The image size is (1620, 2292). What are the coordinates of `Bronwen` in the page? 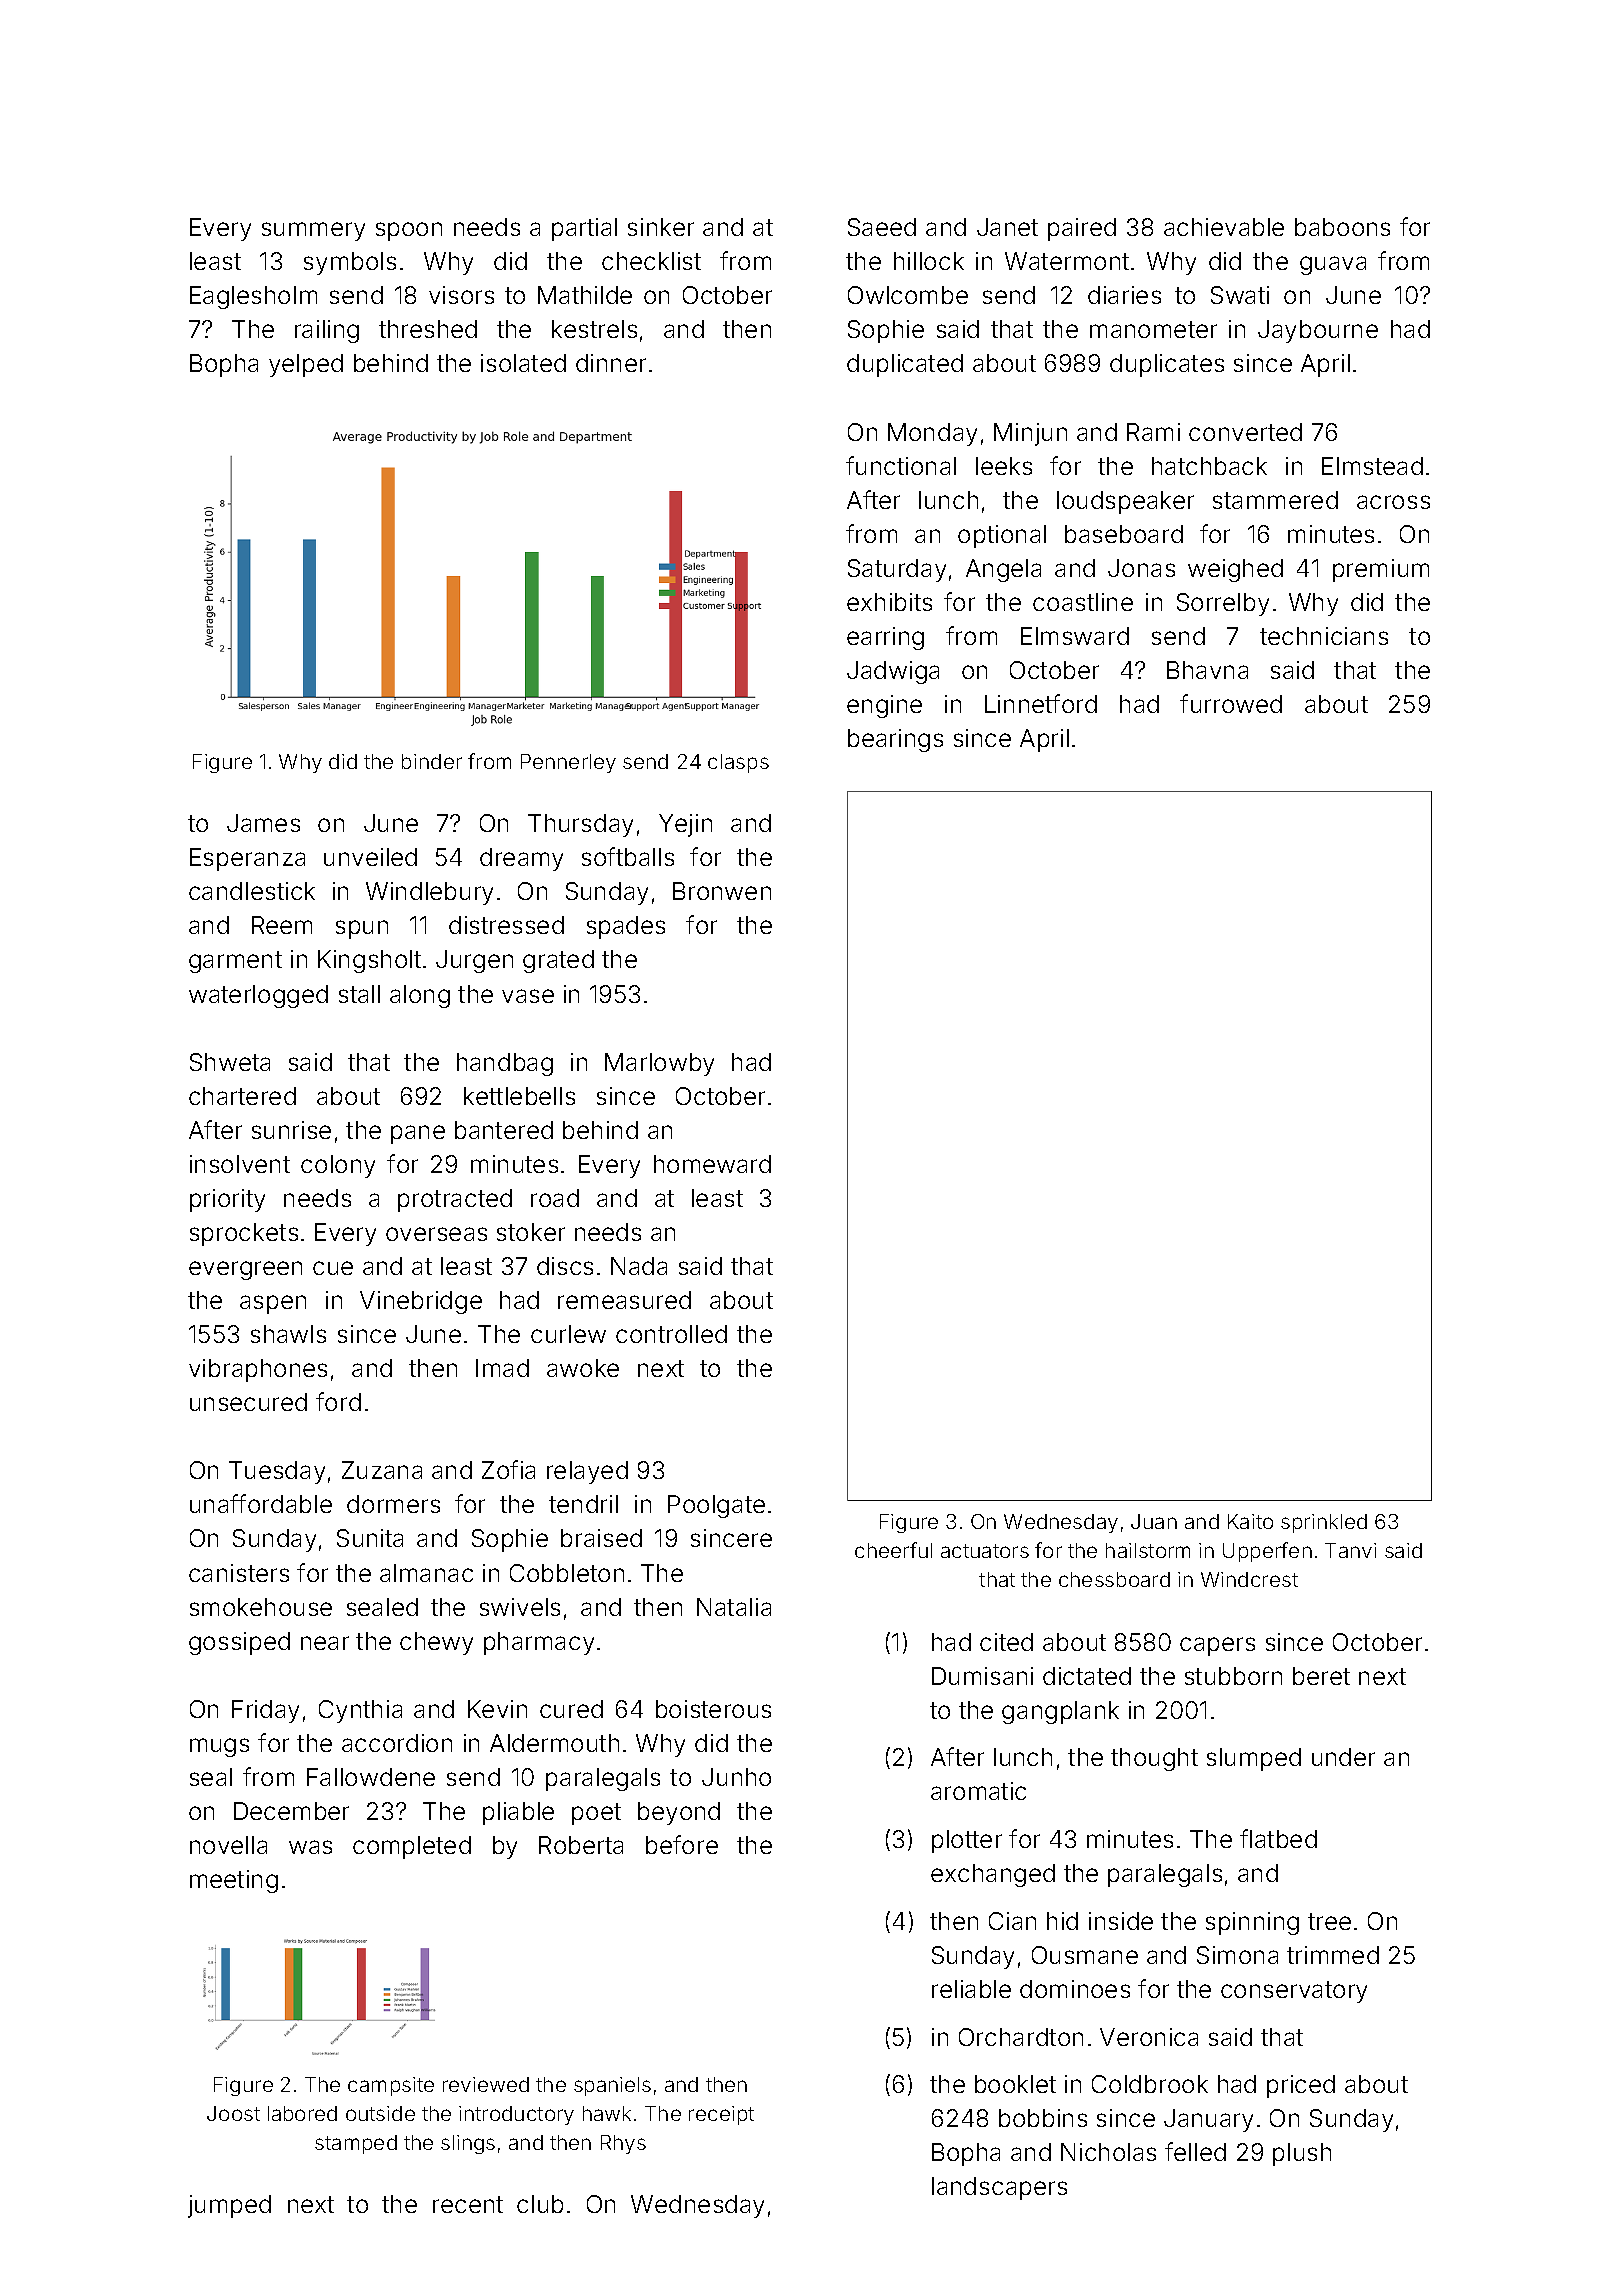 It's located at (722, 891).
